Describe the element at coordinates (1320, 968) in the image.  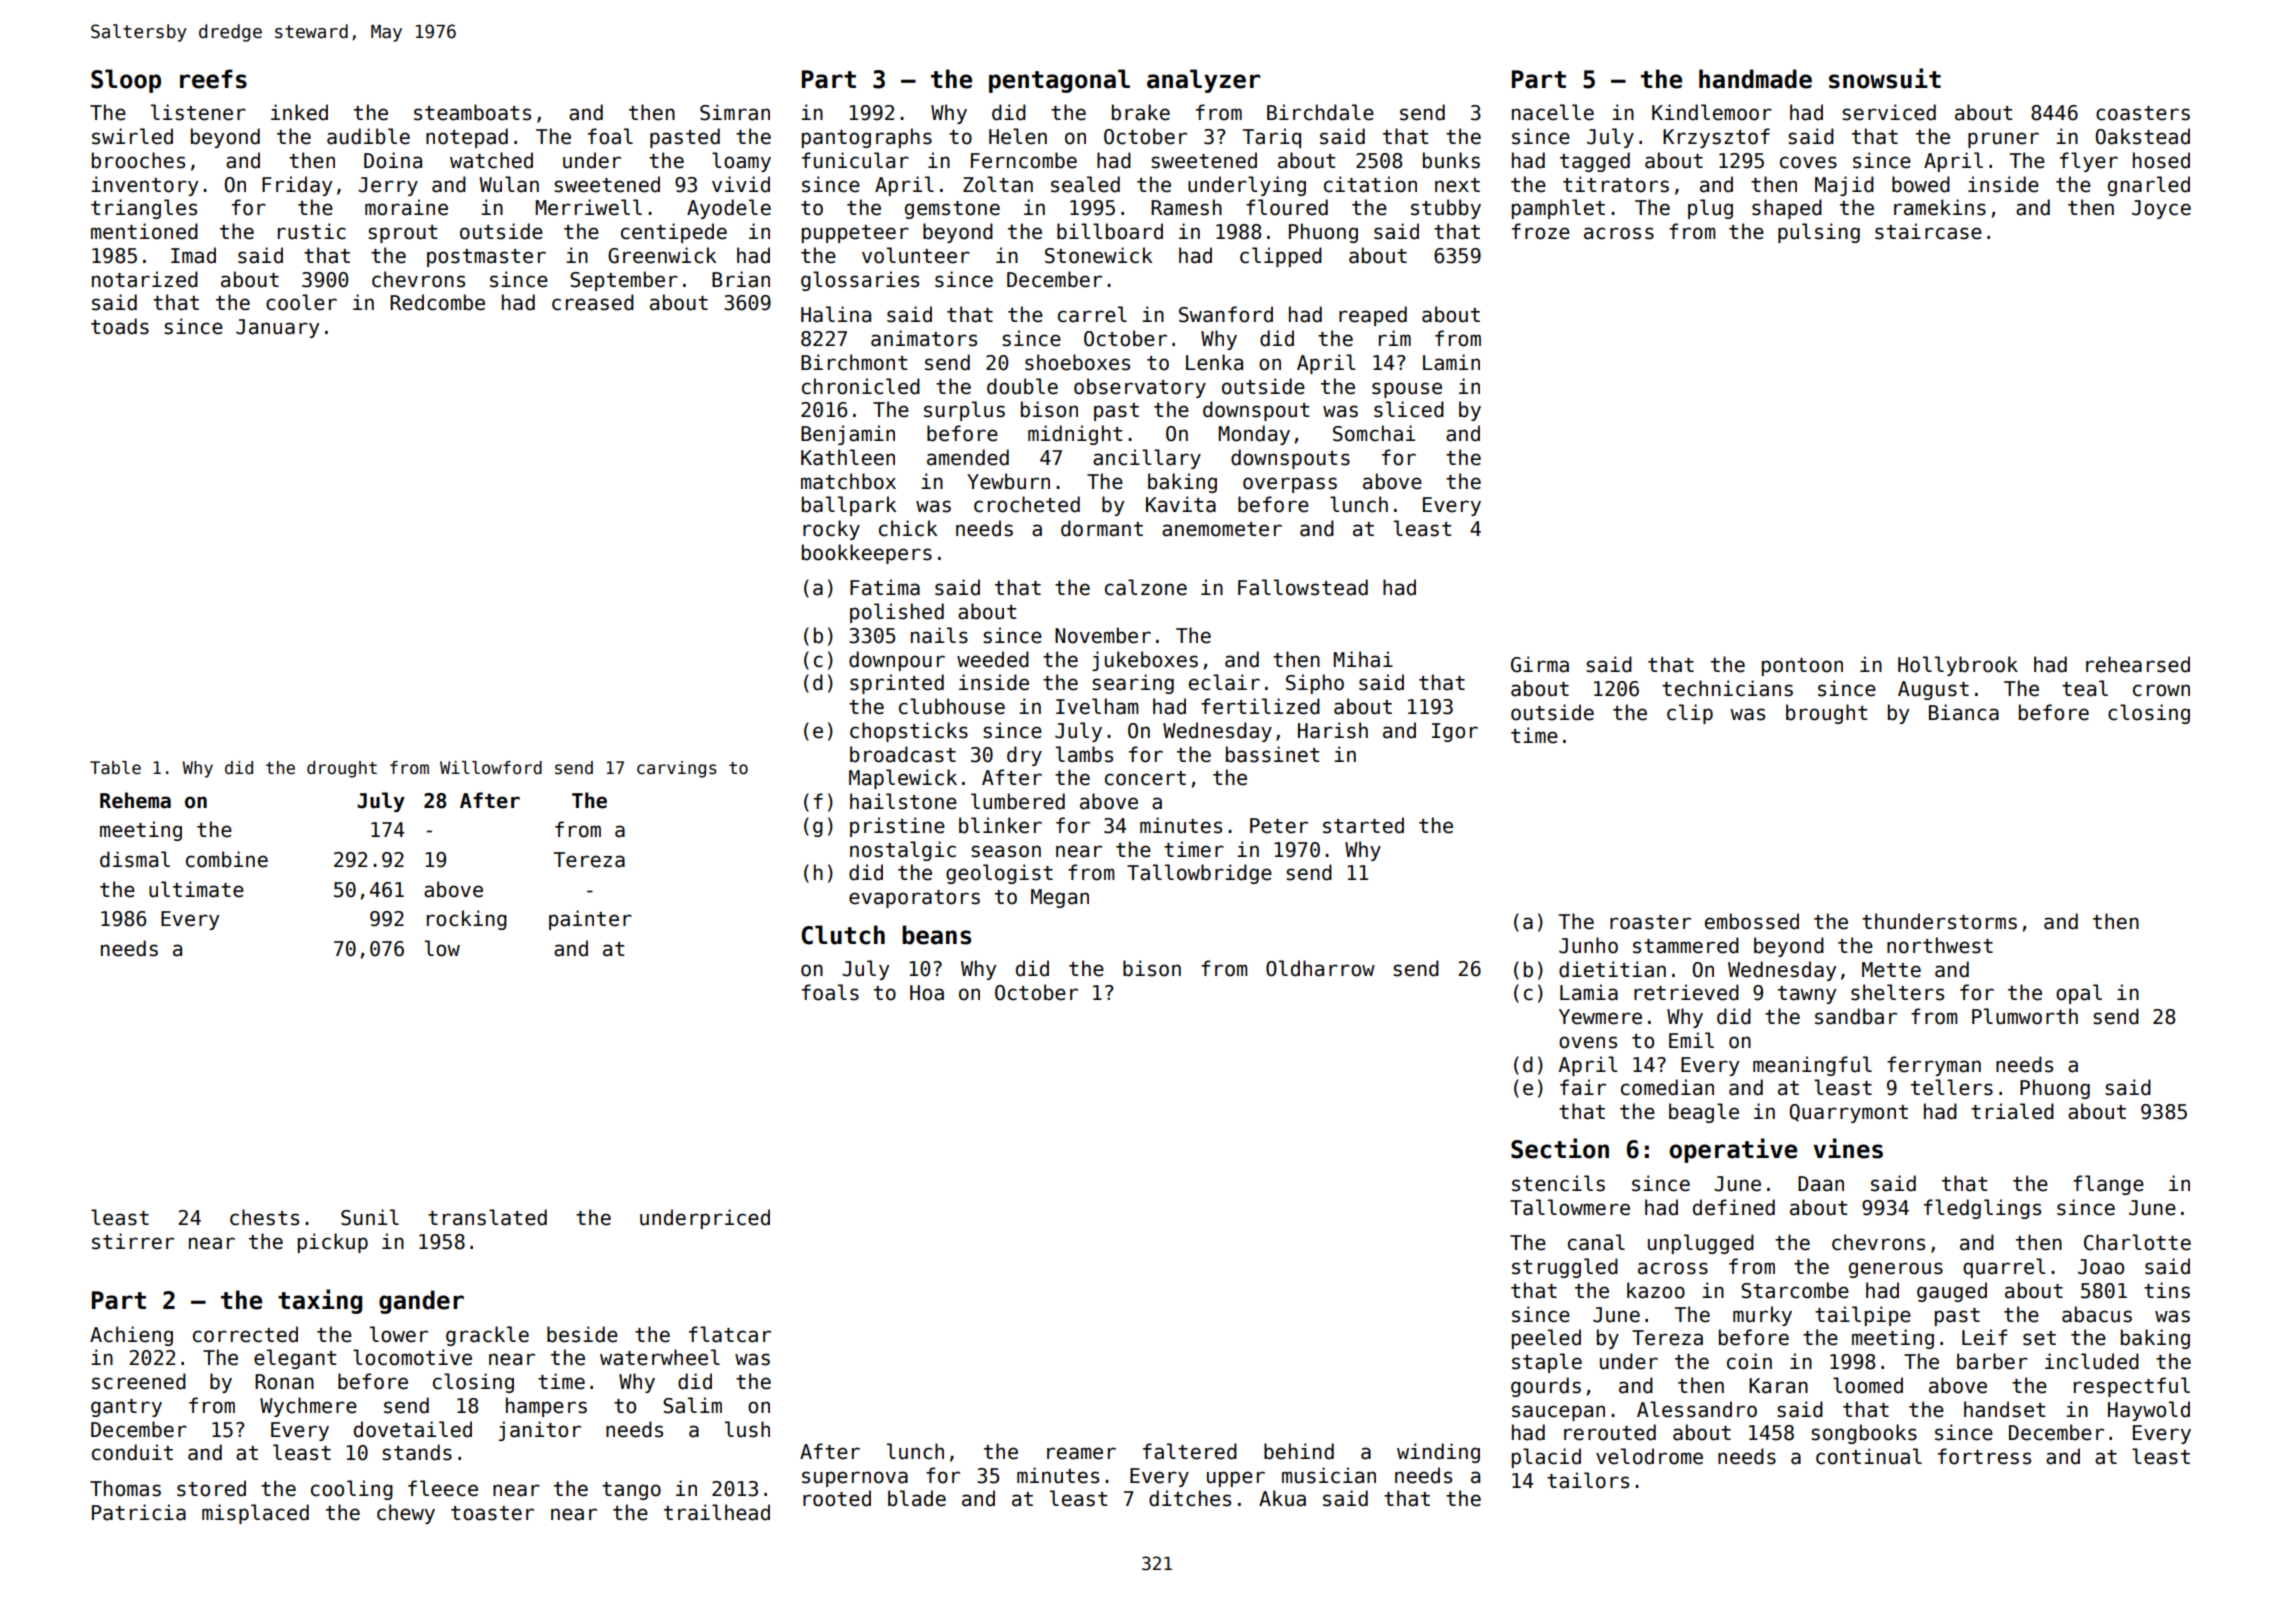
I see `Oldharrow` at that location.
